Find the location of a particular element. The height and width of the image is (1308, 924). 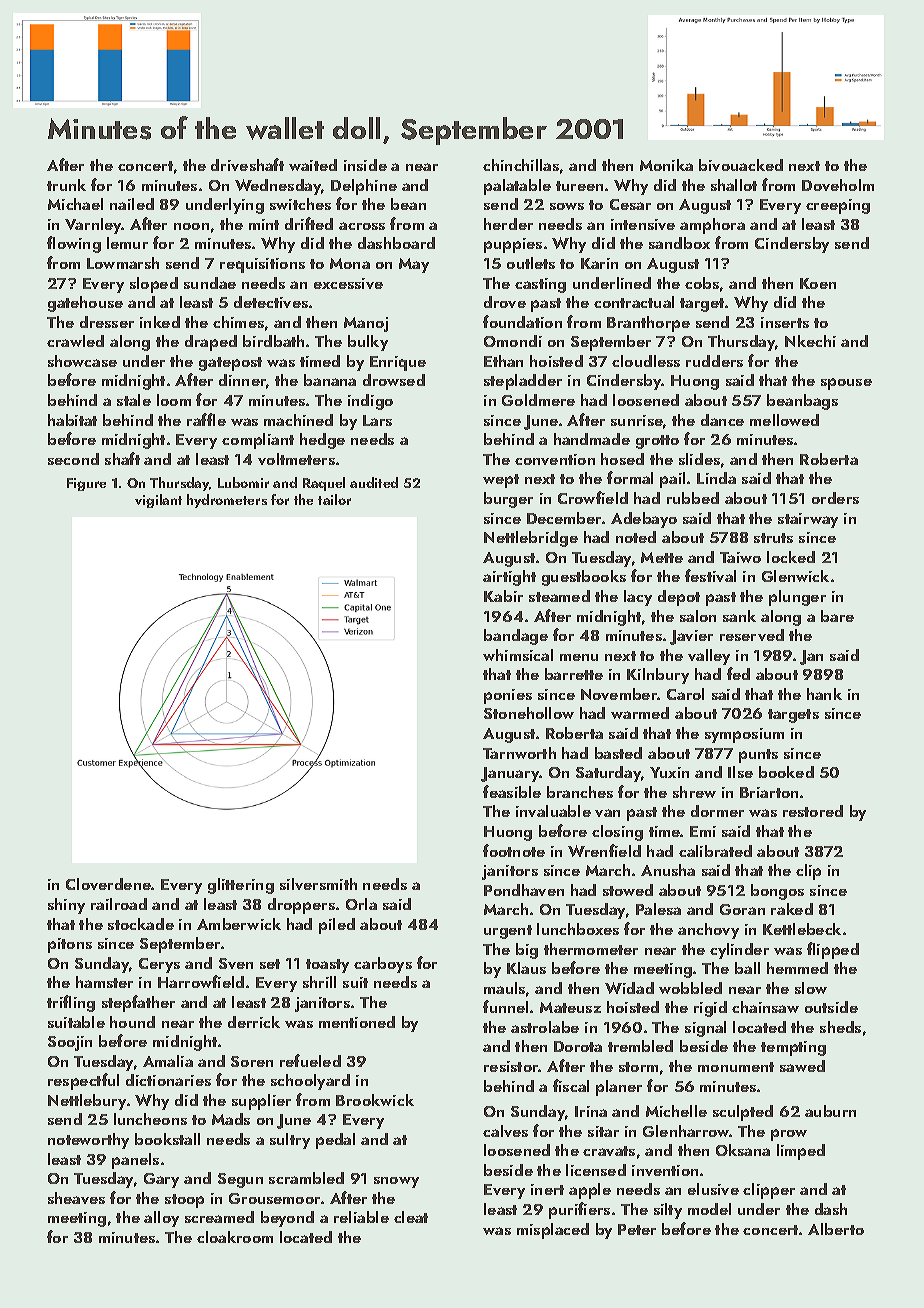

trunk is located at coordinates (66, 185).
